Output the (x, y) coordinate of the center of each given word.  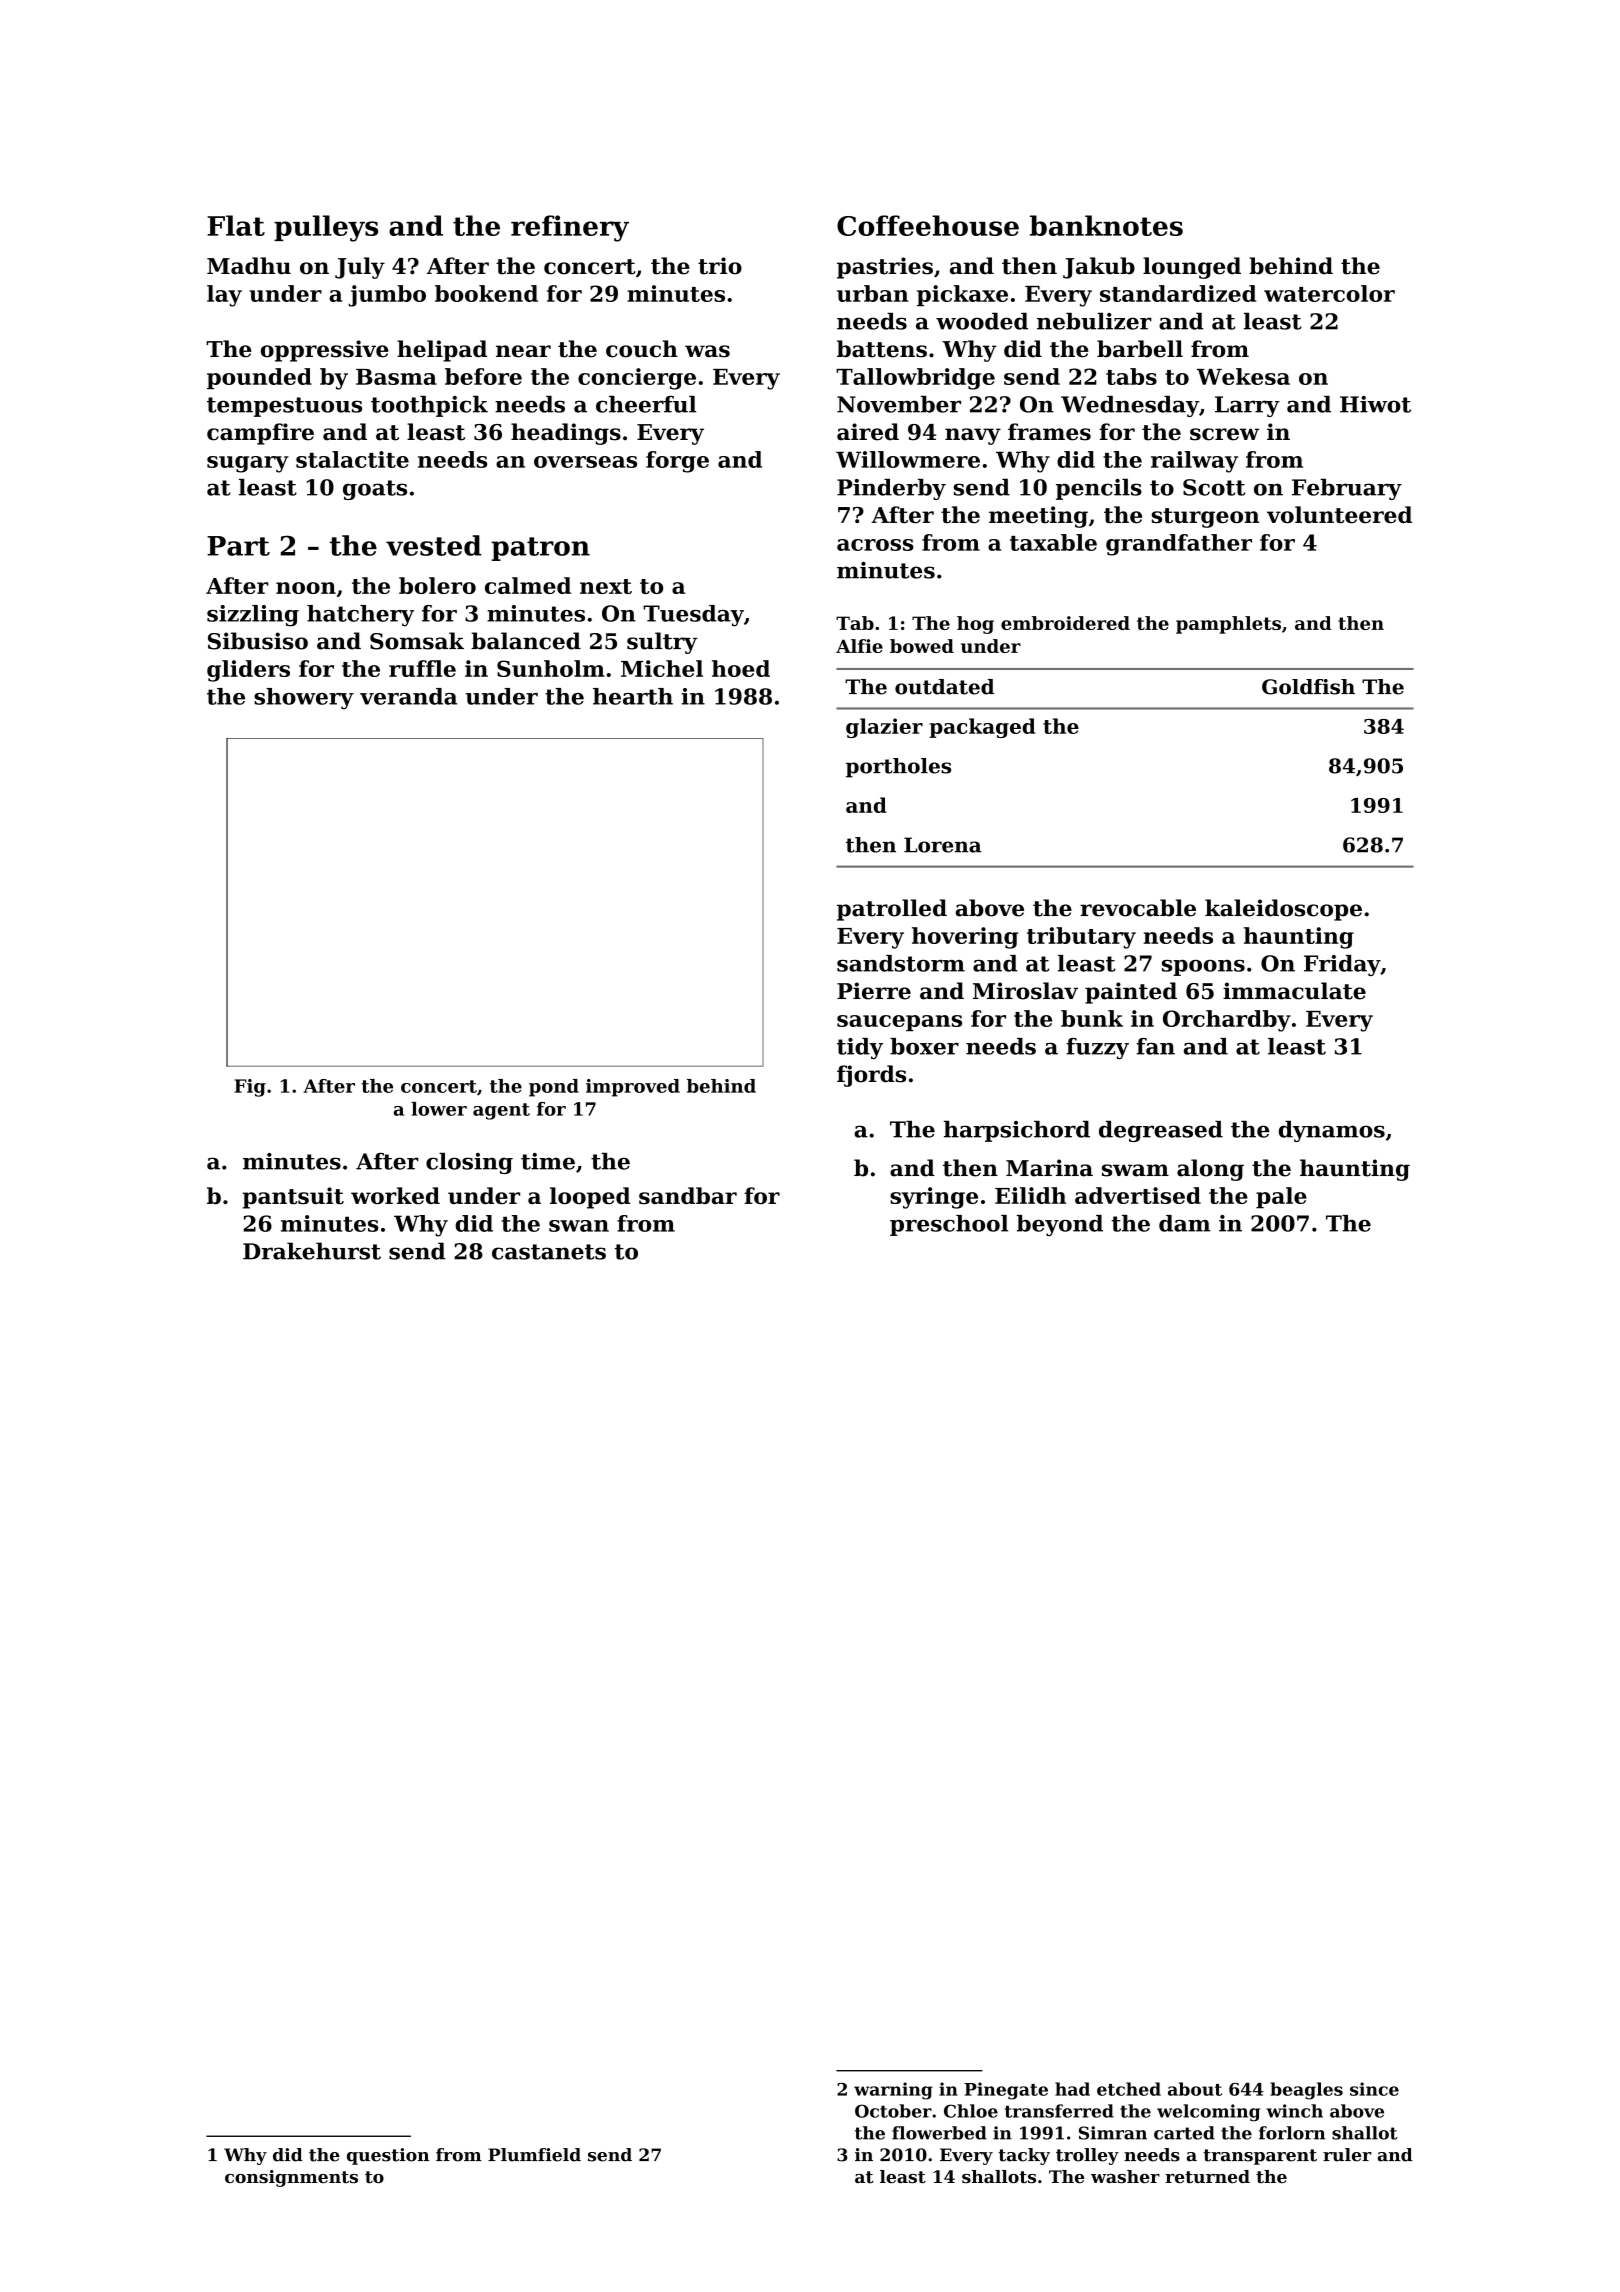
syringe (934, 1198)
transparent (1260, 2157)
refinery (570, 228)
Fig (250, 1088)
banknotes (1106, 225)
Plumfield (534, 2155)
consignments (291, 2178)
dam (1185, 1223)
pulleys (326, 228)
